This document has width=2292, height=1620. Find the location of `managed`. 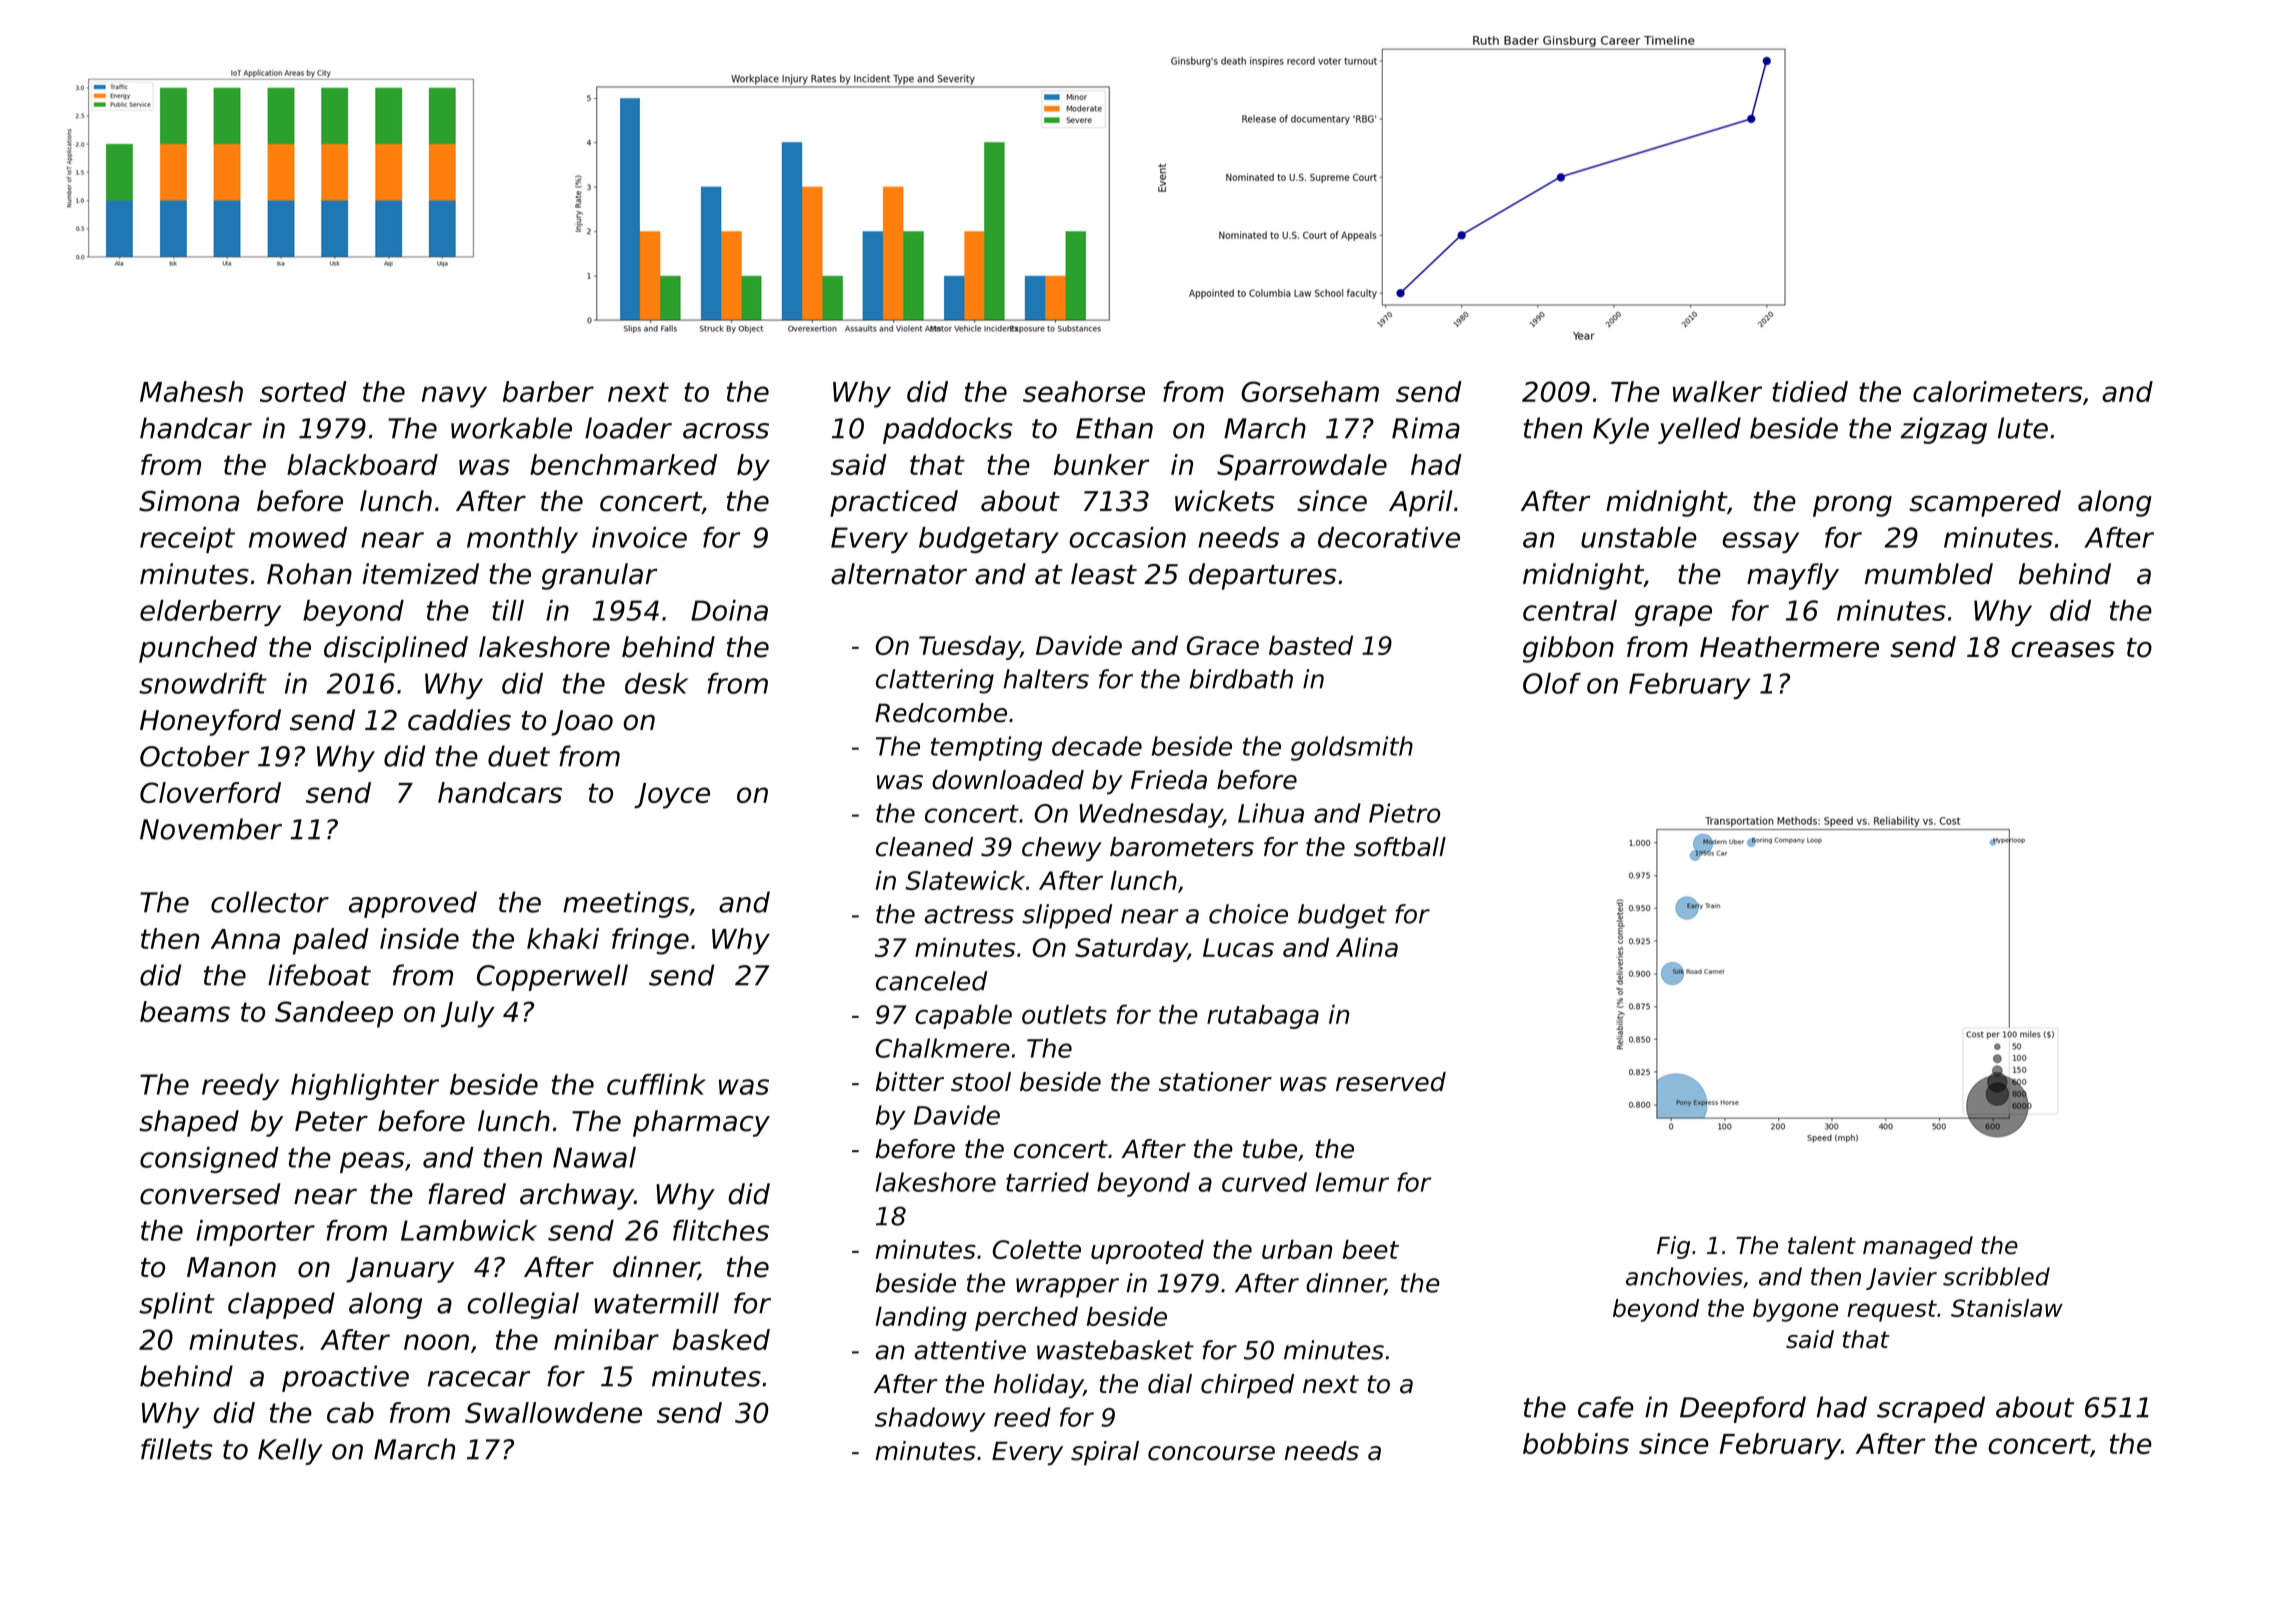

managed is located at coordinates (1918, 1247).
